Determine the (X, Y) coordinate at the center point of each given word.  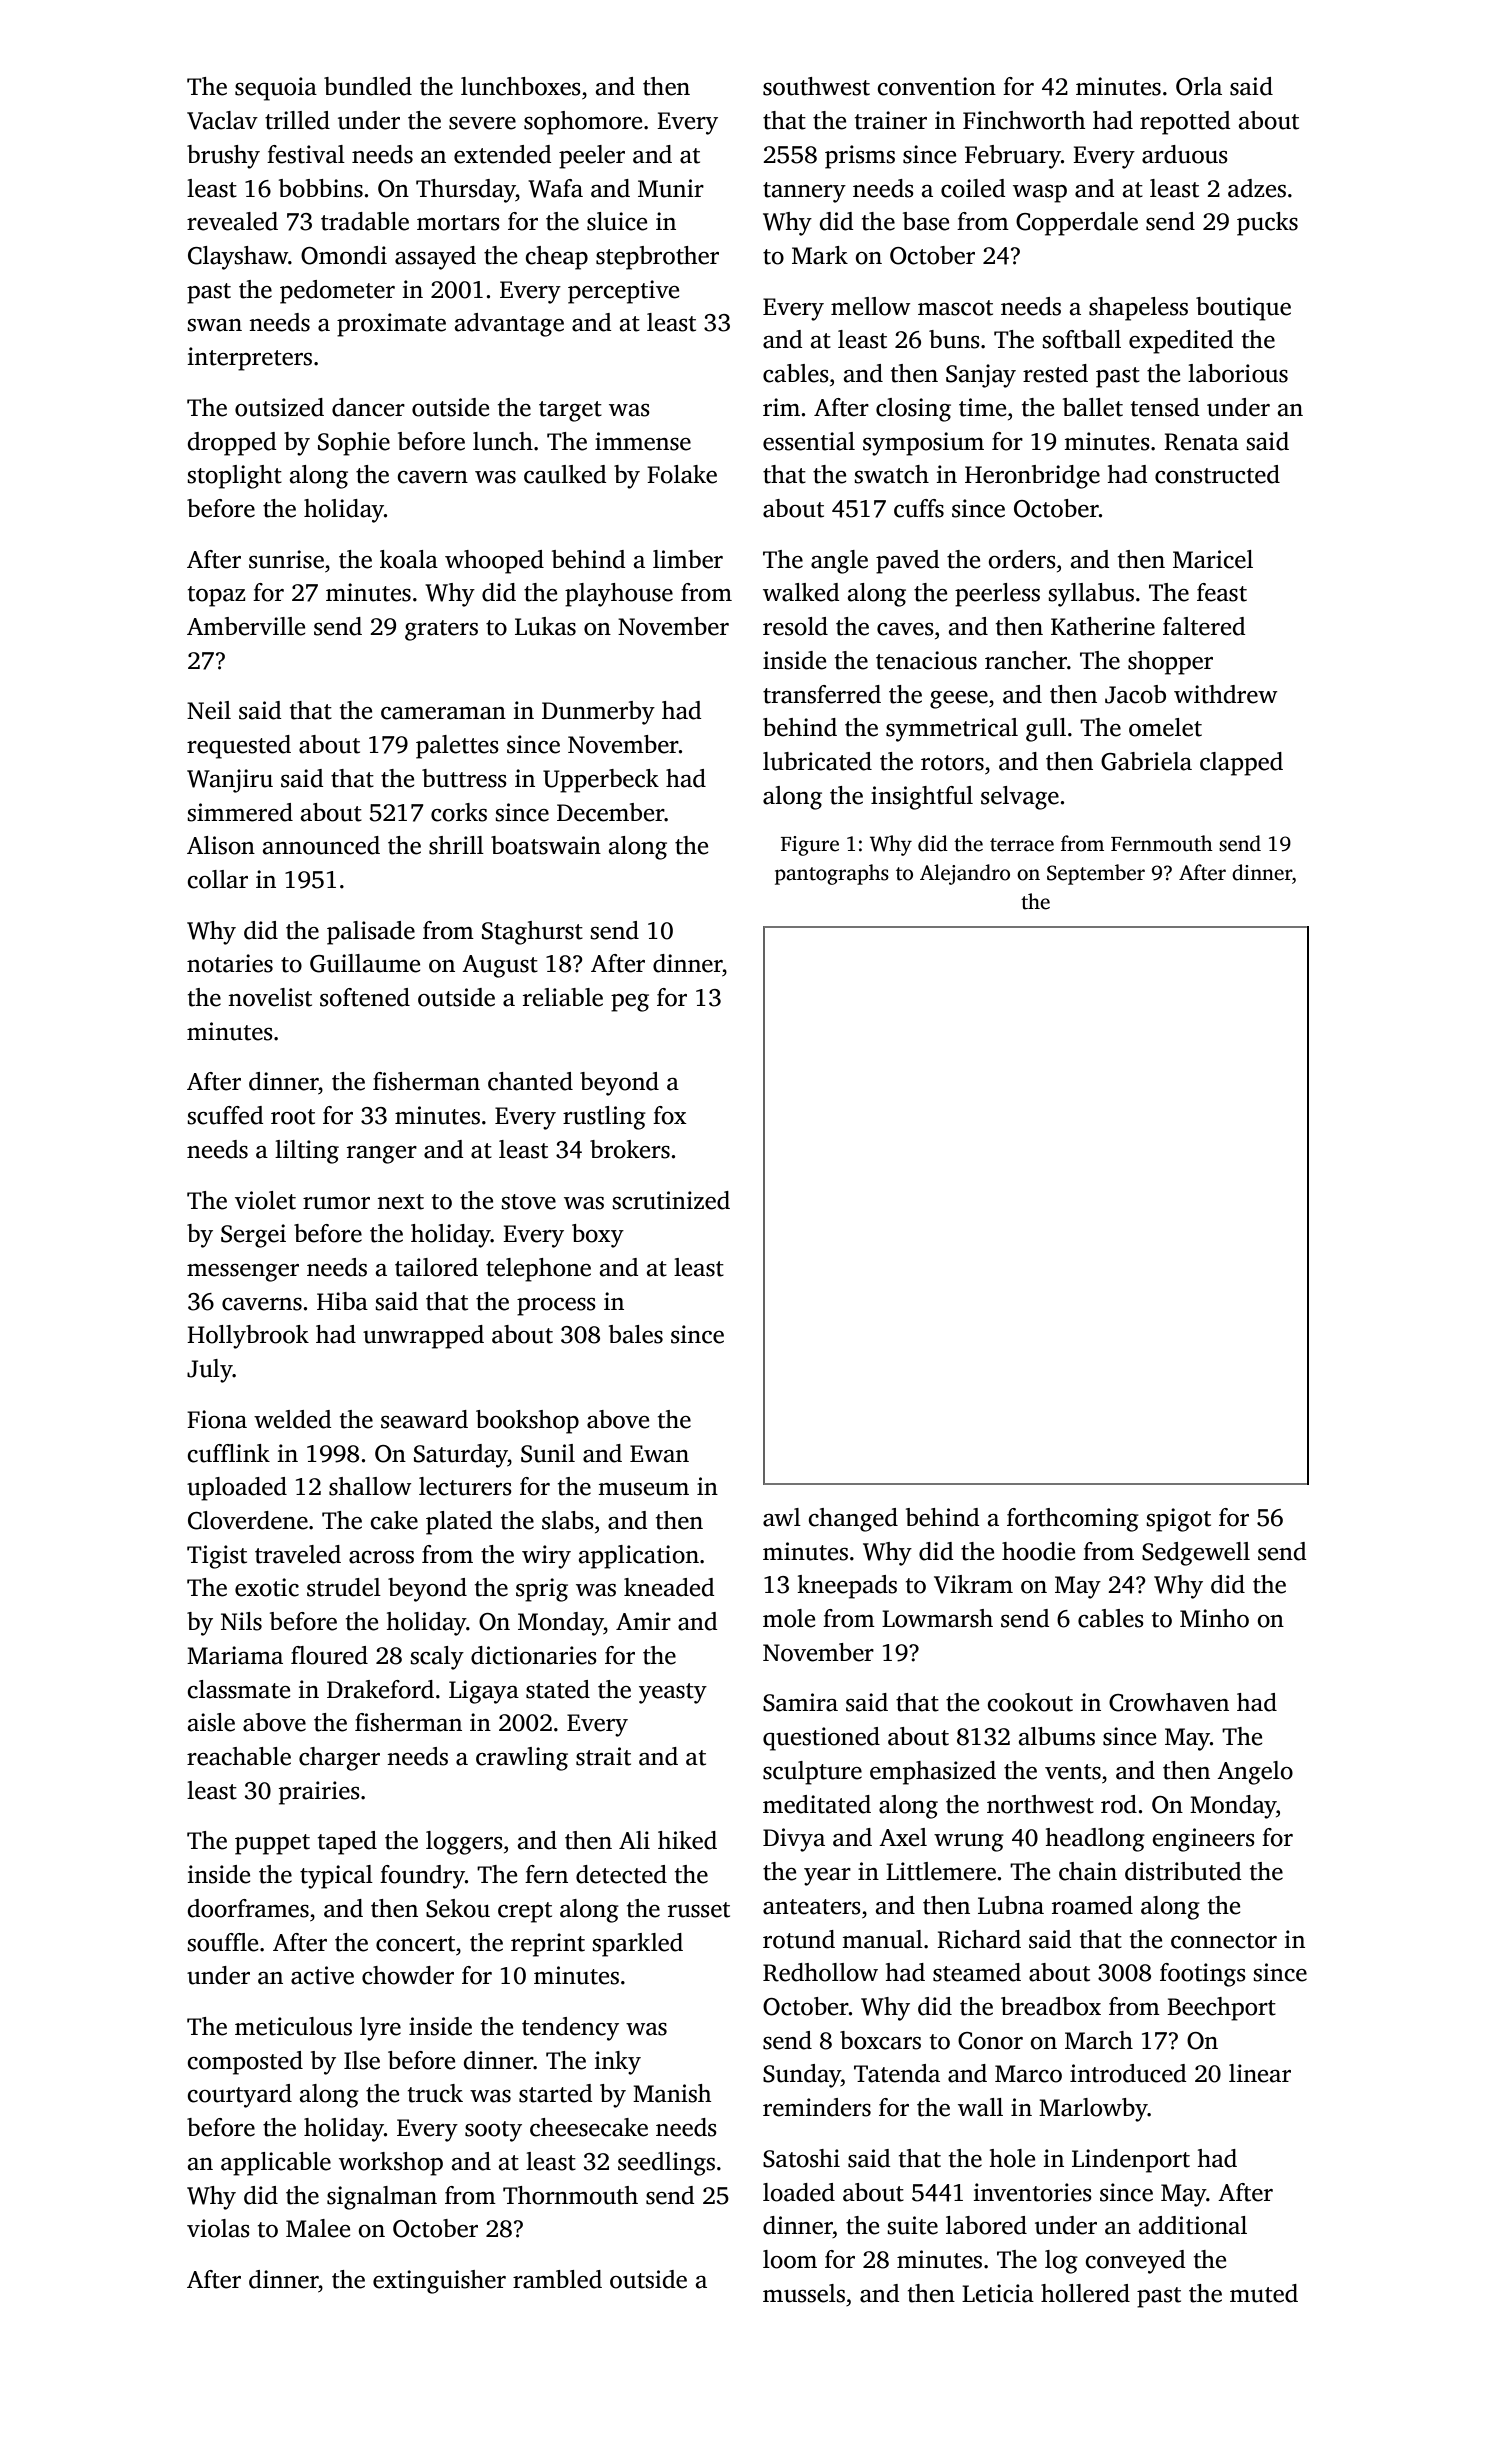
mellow (871, 306)
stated (558, 1689)
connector (1224, 1941)
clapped (1241, 764)
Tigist (217, 1557)
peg (630, 1003)
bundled (368, 86)
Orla (1199, 86)
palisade (371, 933)
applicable (276, 2164)
